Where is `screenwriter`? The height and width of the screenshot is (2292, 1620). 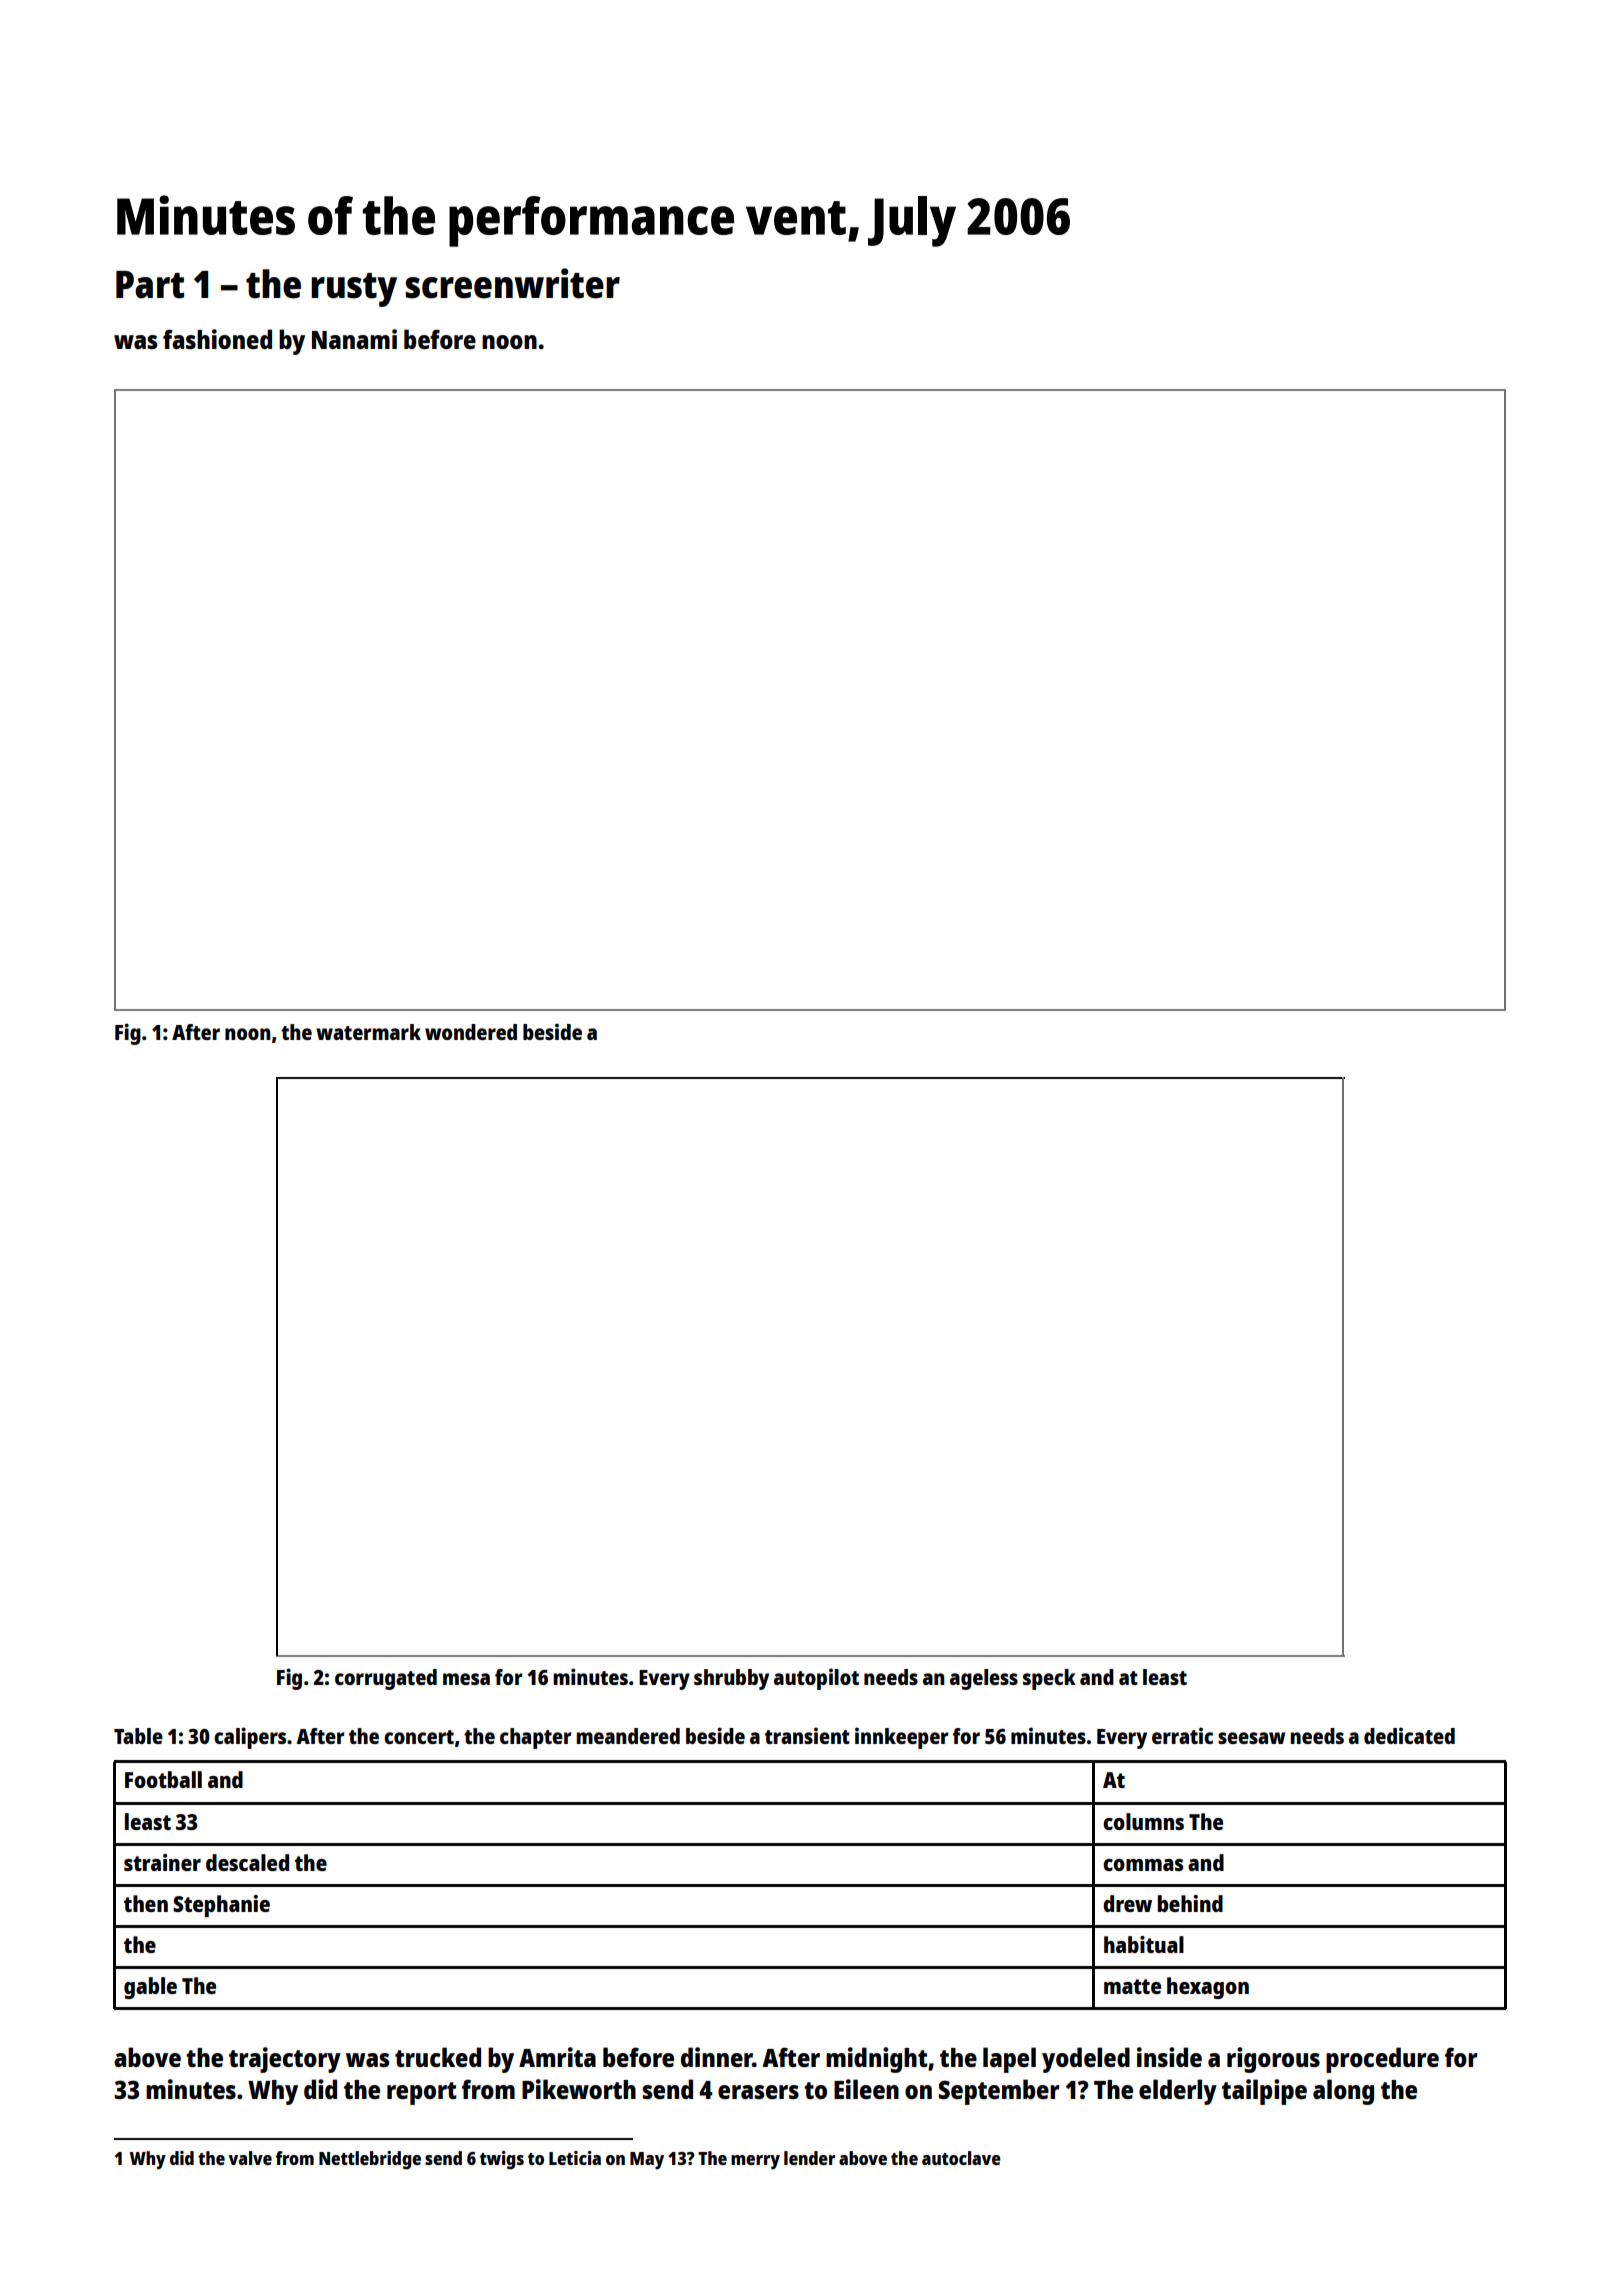 screenwriter is located at coordinates (512, 283).
